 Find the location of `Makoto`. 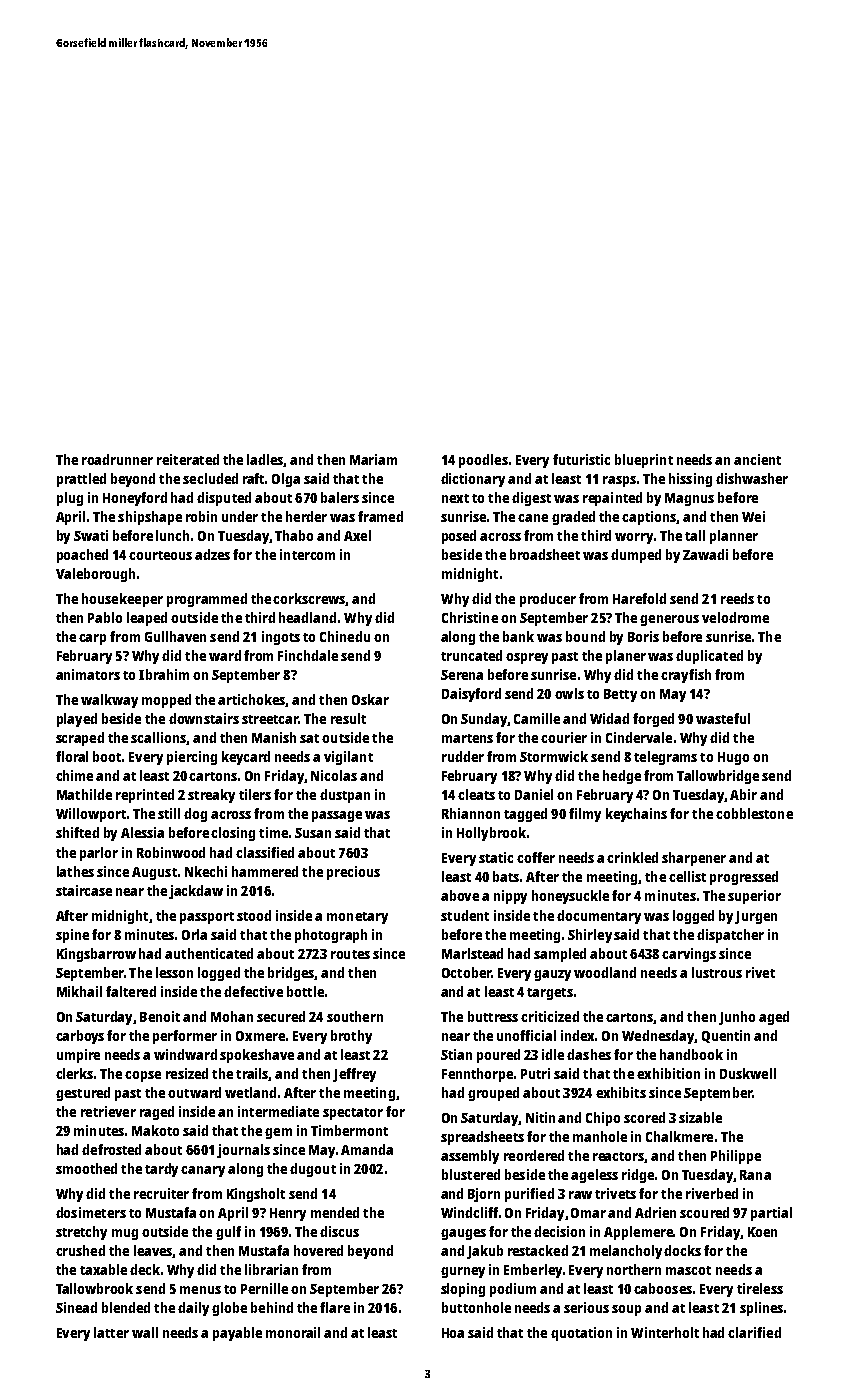

Makoto is located at coordinates (155, 1130).
